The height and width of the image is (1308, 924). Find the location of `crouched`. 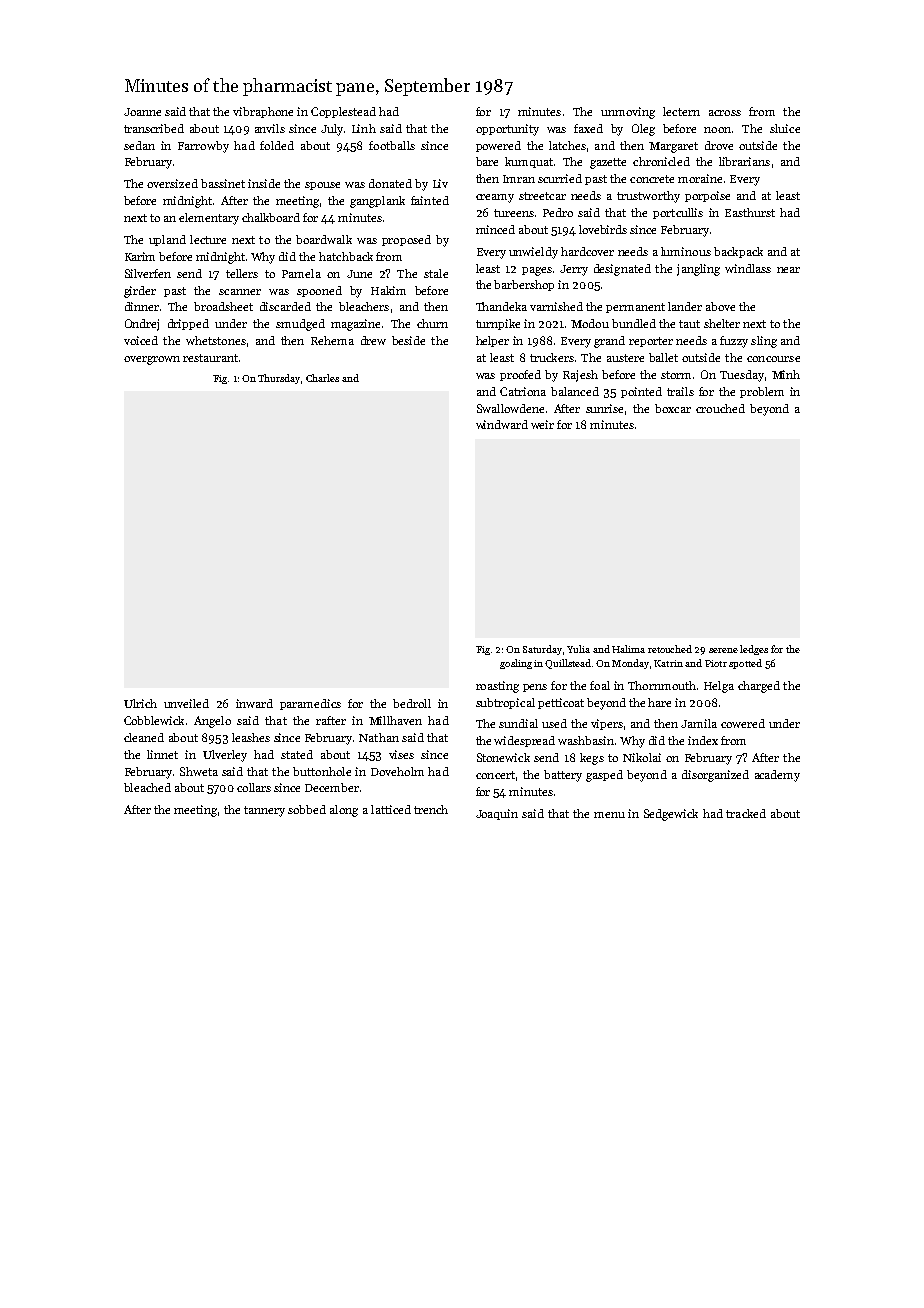

crouched is located at coordinates (720, 408).
